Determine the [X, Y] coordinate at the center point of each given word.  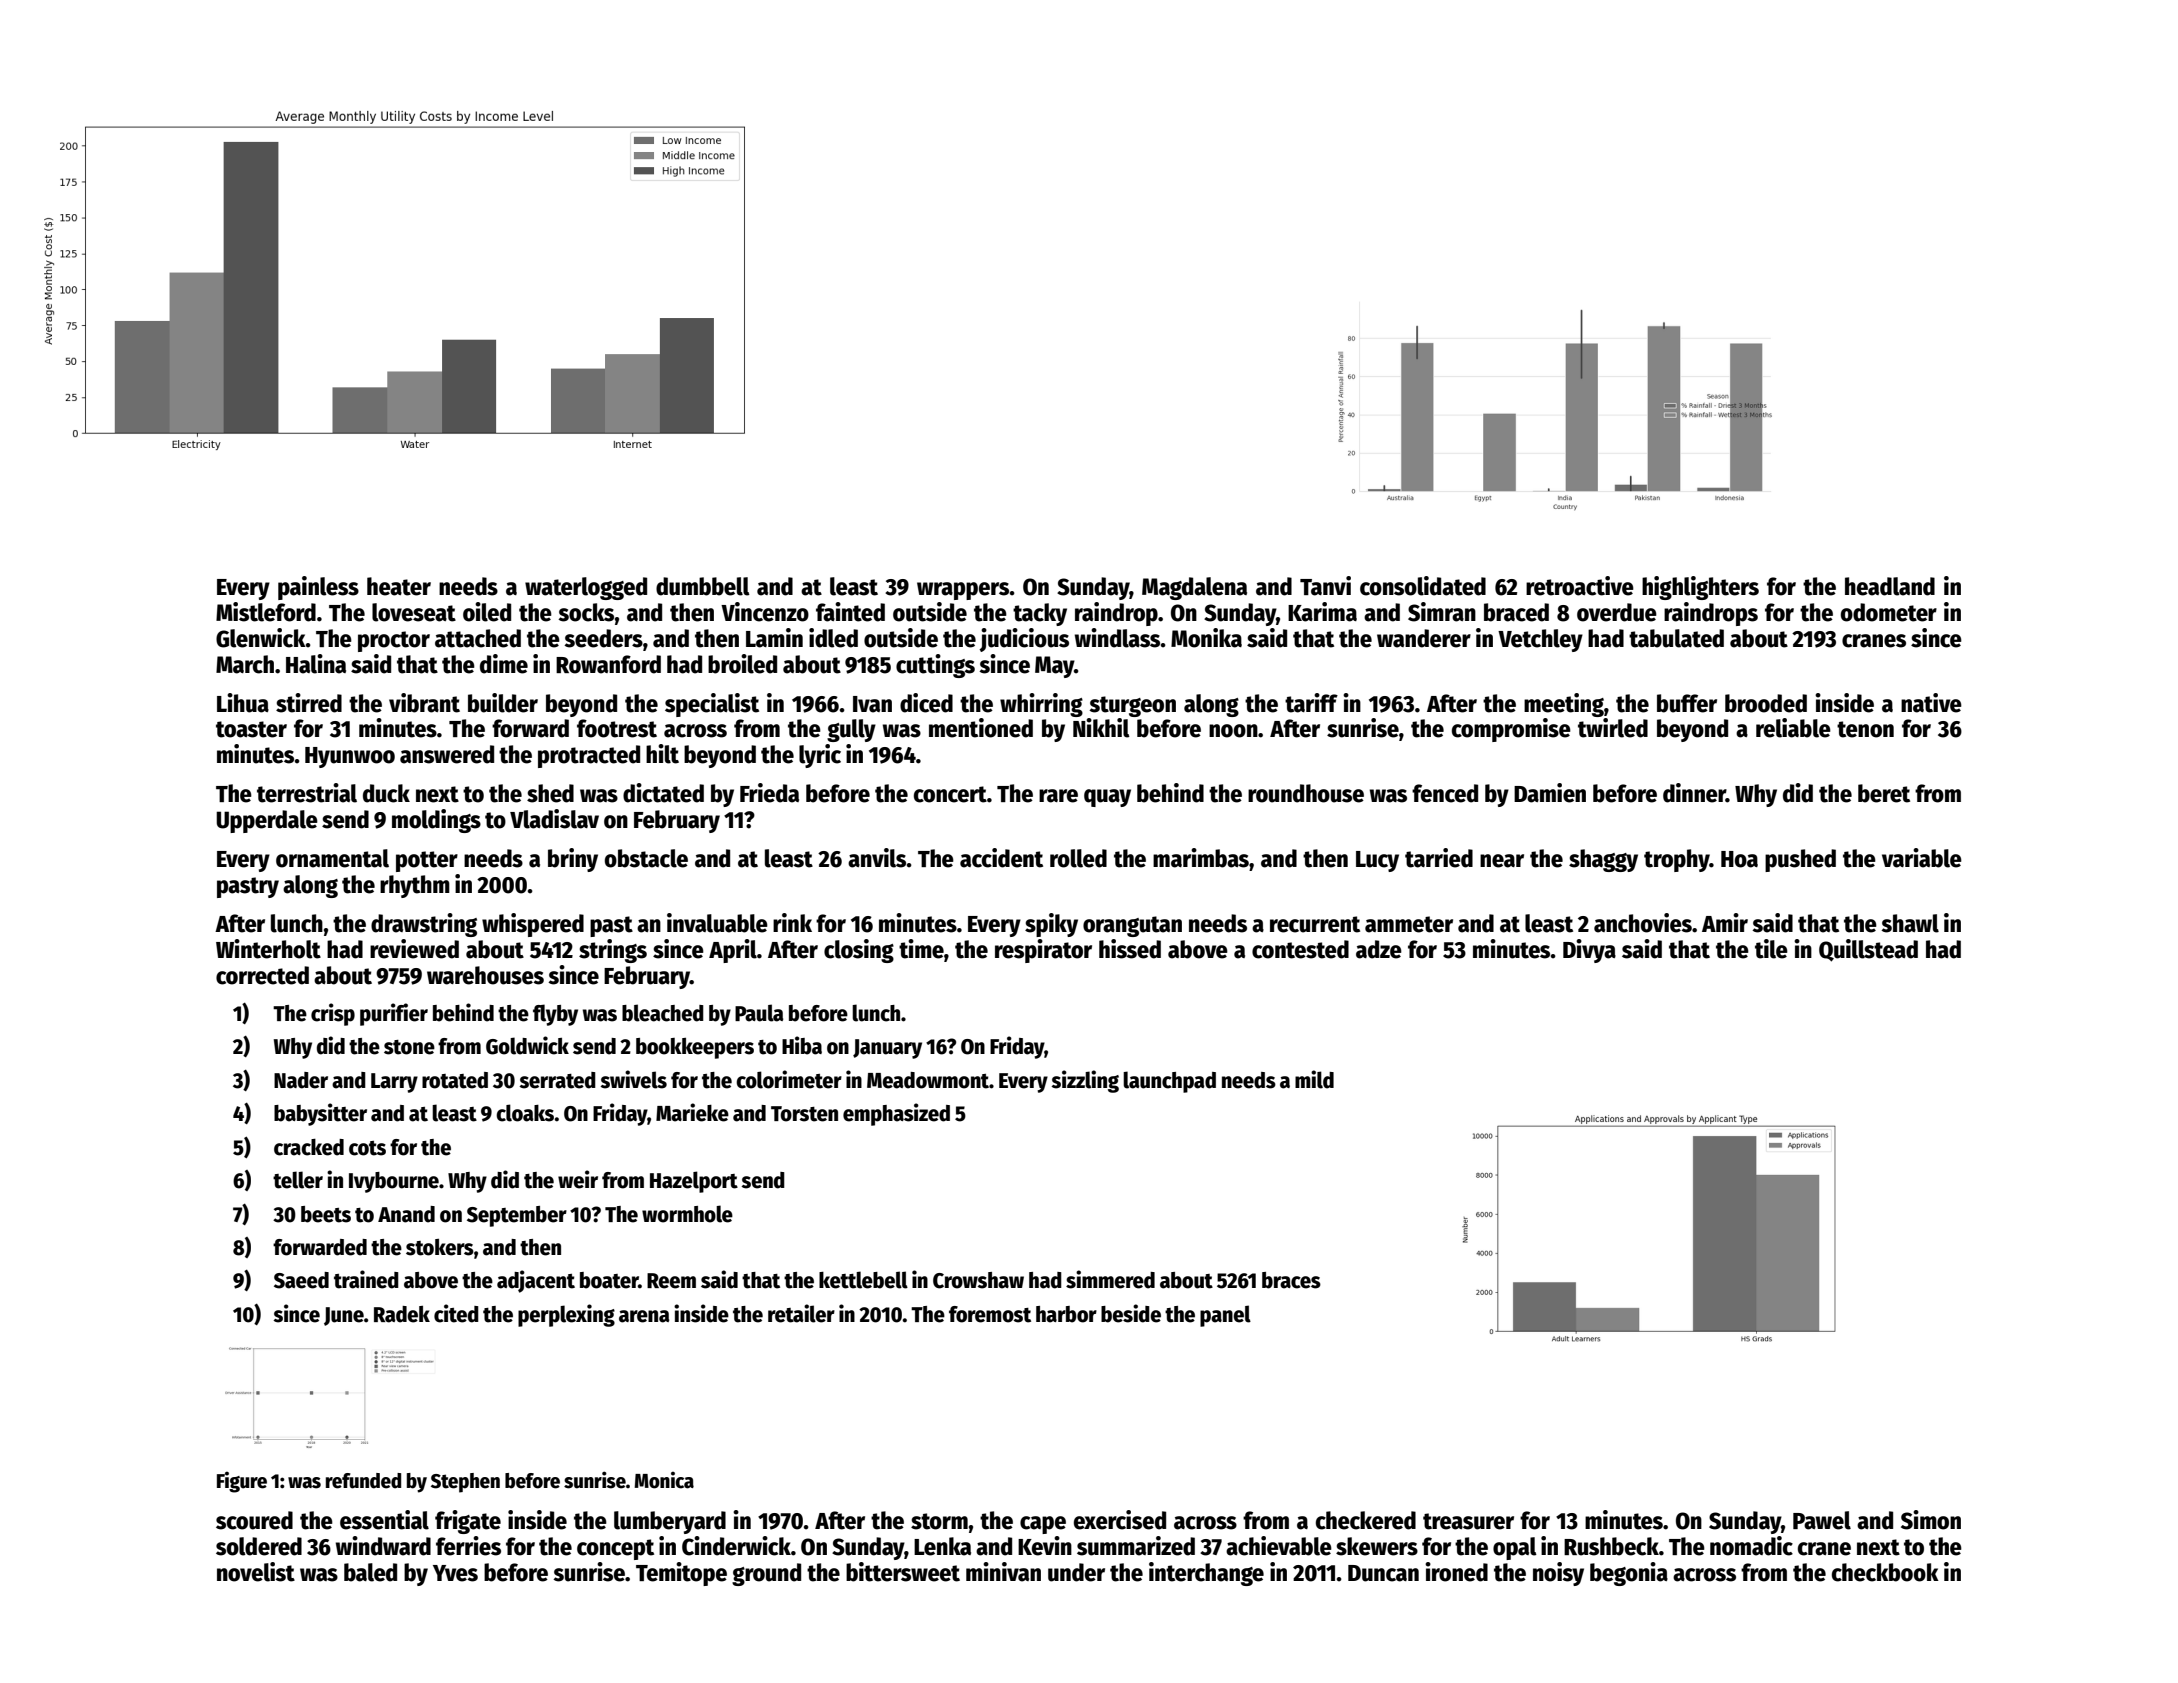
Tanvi [1325, 586]
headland [1890, 586]
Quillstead [1868, 950]
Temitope [681, 1574]
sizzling [1085, 1081]
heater [399, 586]
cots [367, 1148]
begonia [1629, 1574]
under [1076, 1572]
